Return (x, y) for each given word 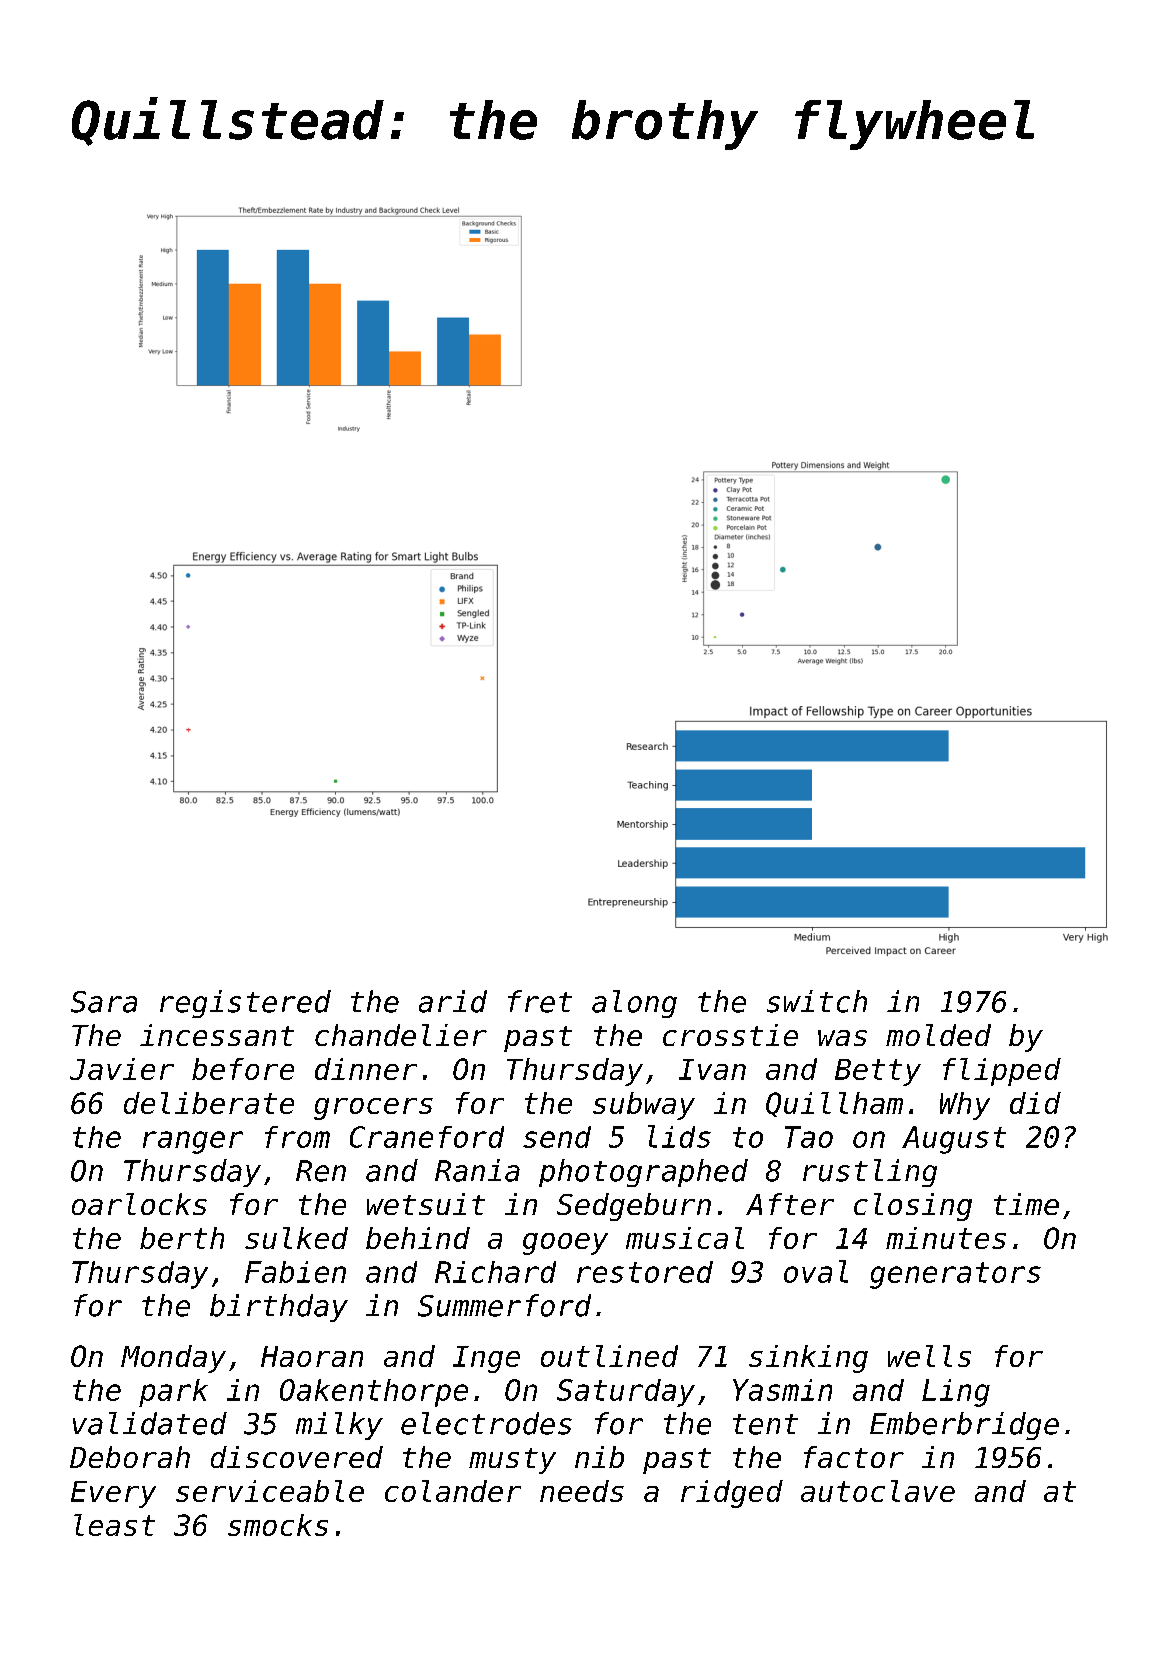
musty (512, 1461)
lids (679, 1136)
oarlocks (139, 1204)
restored (645, 1272)
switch (817, 1001)
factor (854, 1457)
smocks (278, 1525)
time (1026, 1204)
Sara (104, 1002)
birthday (279, 1308)
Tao (809, 1137)
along (634, 1004)
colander (453, 1491)
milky (339, 1426)
